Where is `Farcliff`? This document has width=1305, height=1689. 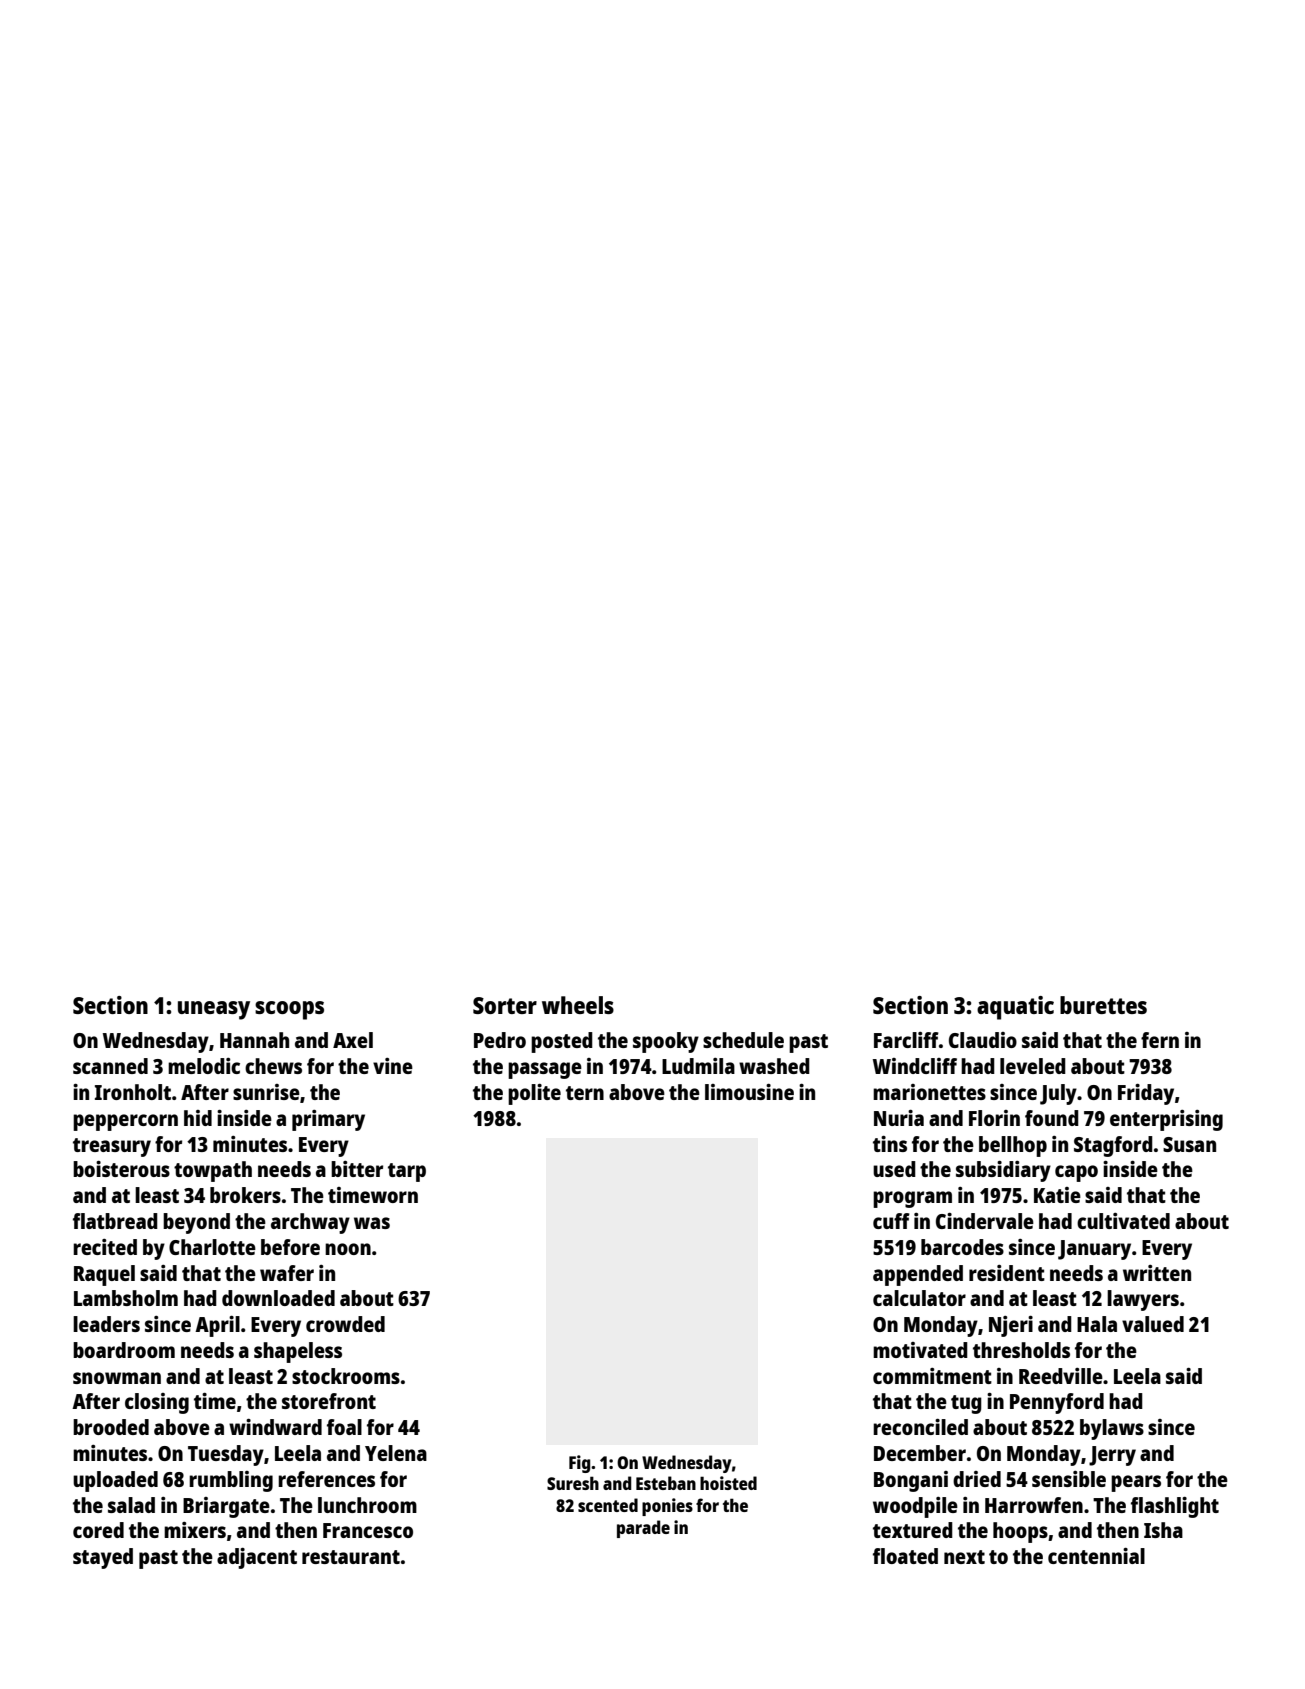
Farcliff is located at coordinates (906, 1040).
